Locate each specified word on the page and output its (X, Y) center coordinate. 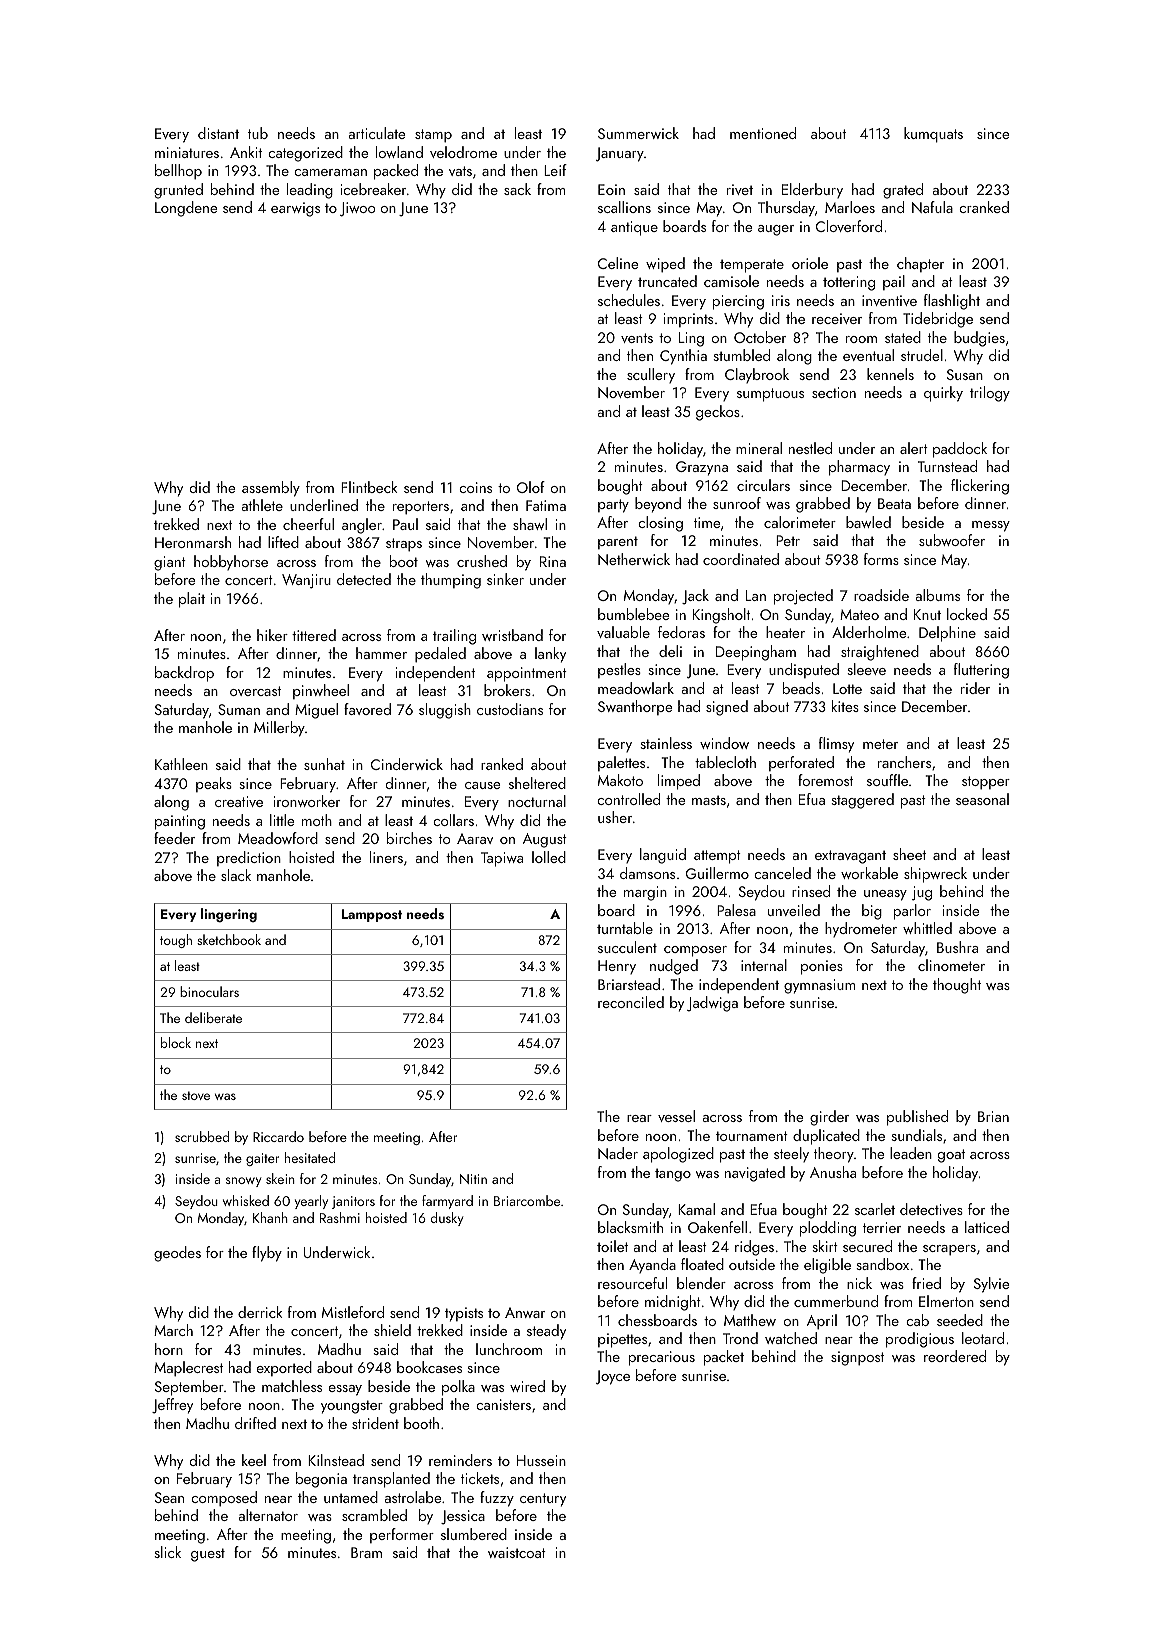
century (543, 1500)
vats (460, 171)
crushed (482, 561)
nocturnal (537, 801)
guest (208, 1555)
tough (176, 941)
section (834, 392)
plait (192, 600)
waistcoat (517, 1552)
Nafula (932, 207)
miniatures (187, 152)
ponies (822, 967)
